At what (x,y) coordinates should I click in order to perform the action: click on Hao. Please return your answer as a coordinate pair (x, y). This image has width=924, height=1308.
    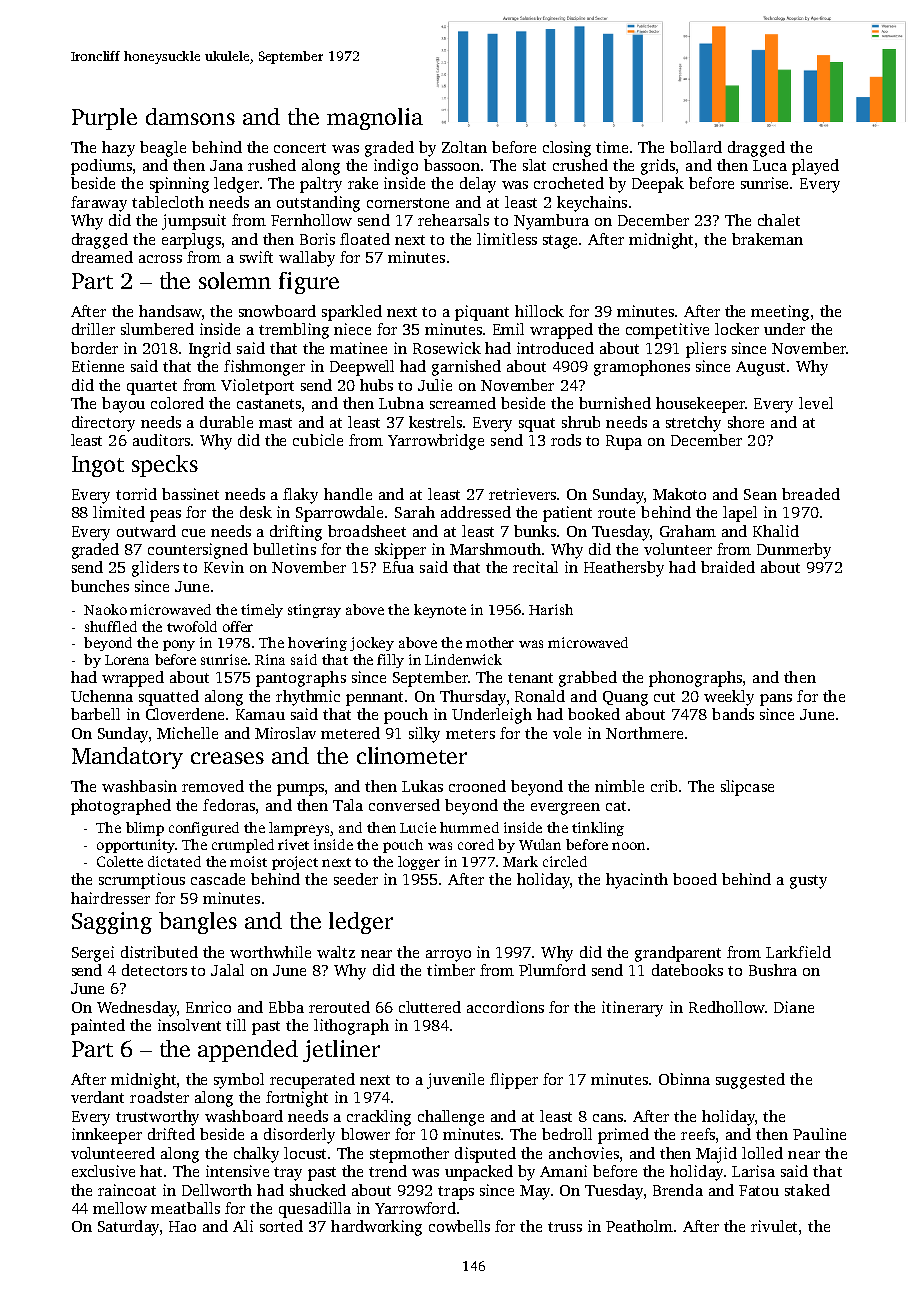
    Looking at the image, I should click on (182, 1226).
